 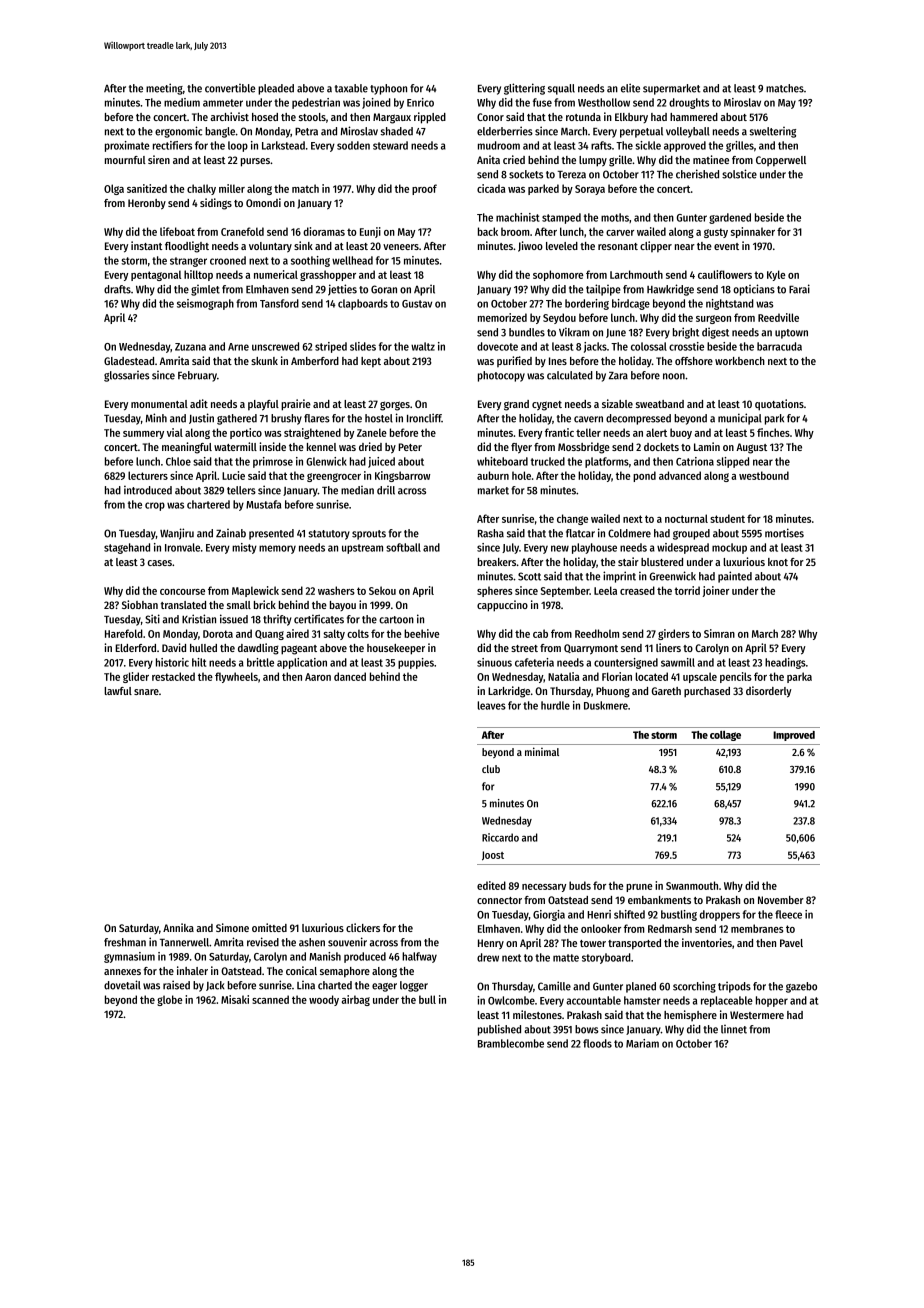 I want to click on inside, so click(x=273, y=446).
